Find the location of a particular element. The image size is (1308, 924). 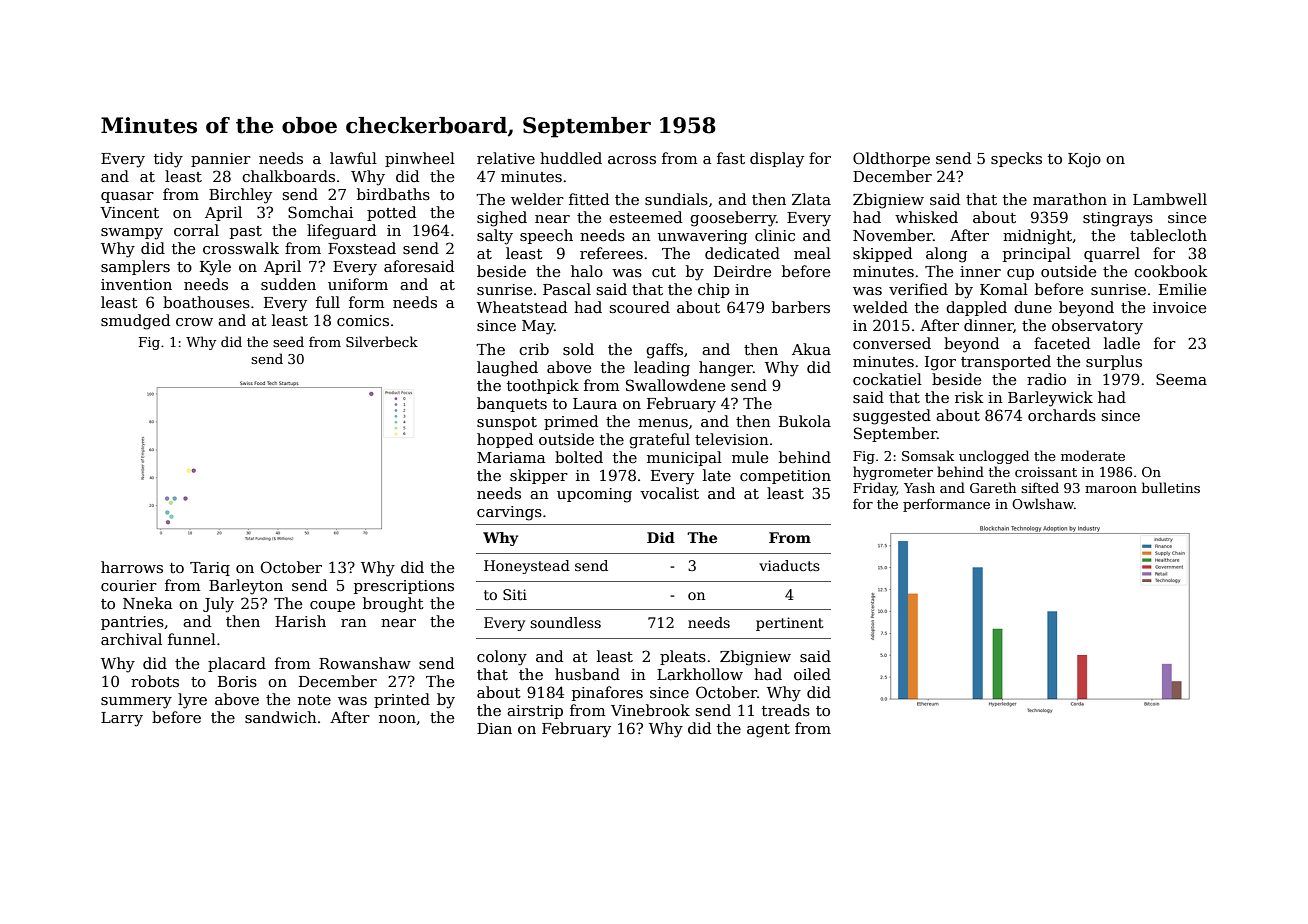

bulletins is located at coordinates (1171, 487).
